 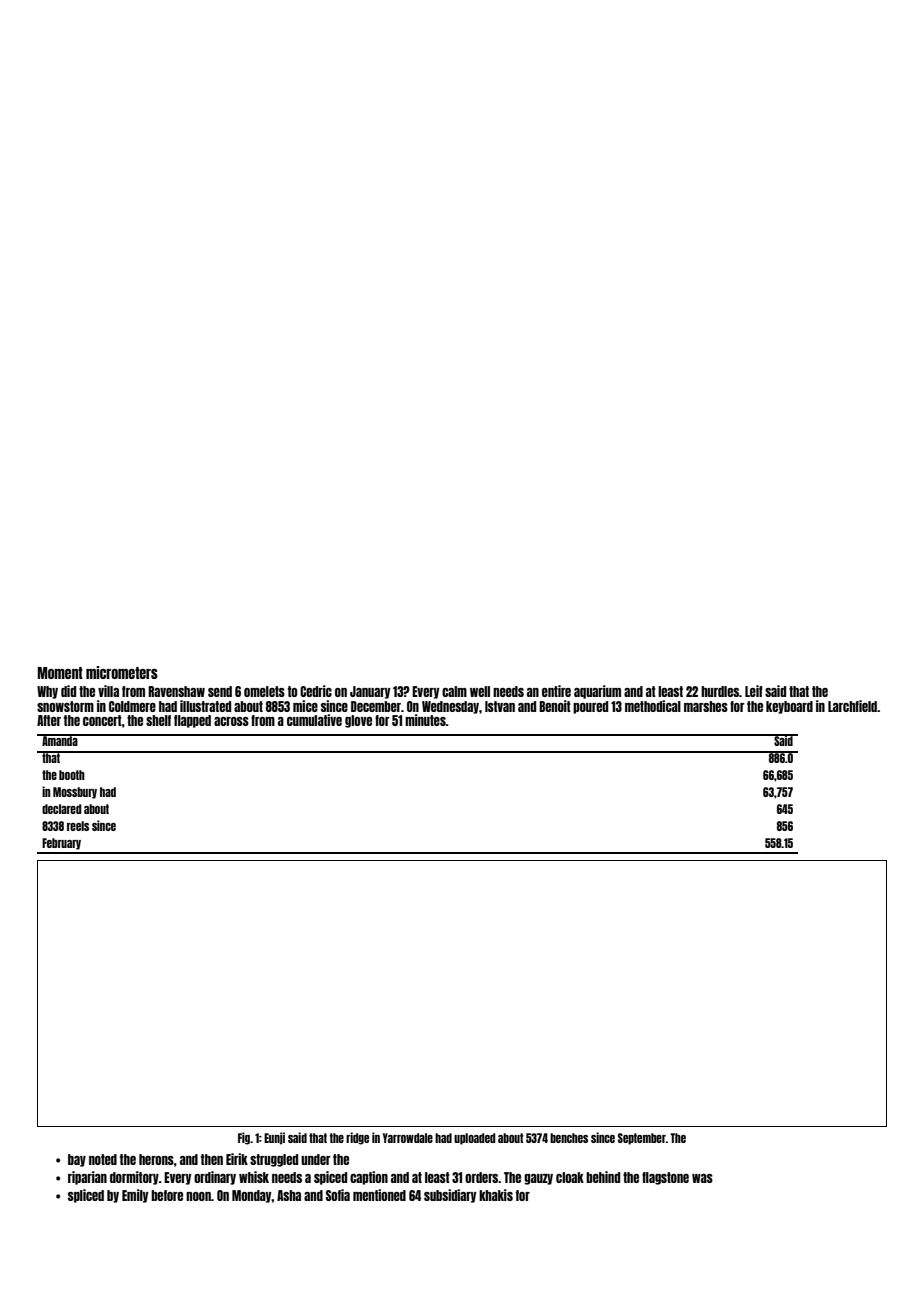 What do you see at coordinates (702, 1178) in the screenshot?
I see `was` at bounding box center [702, 1178].
